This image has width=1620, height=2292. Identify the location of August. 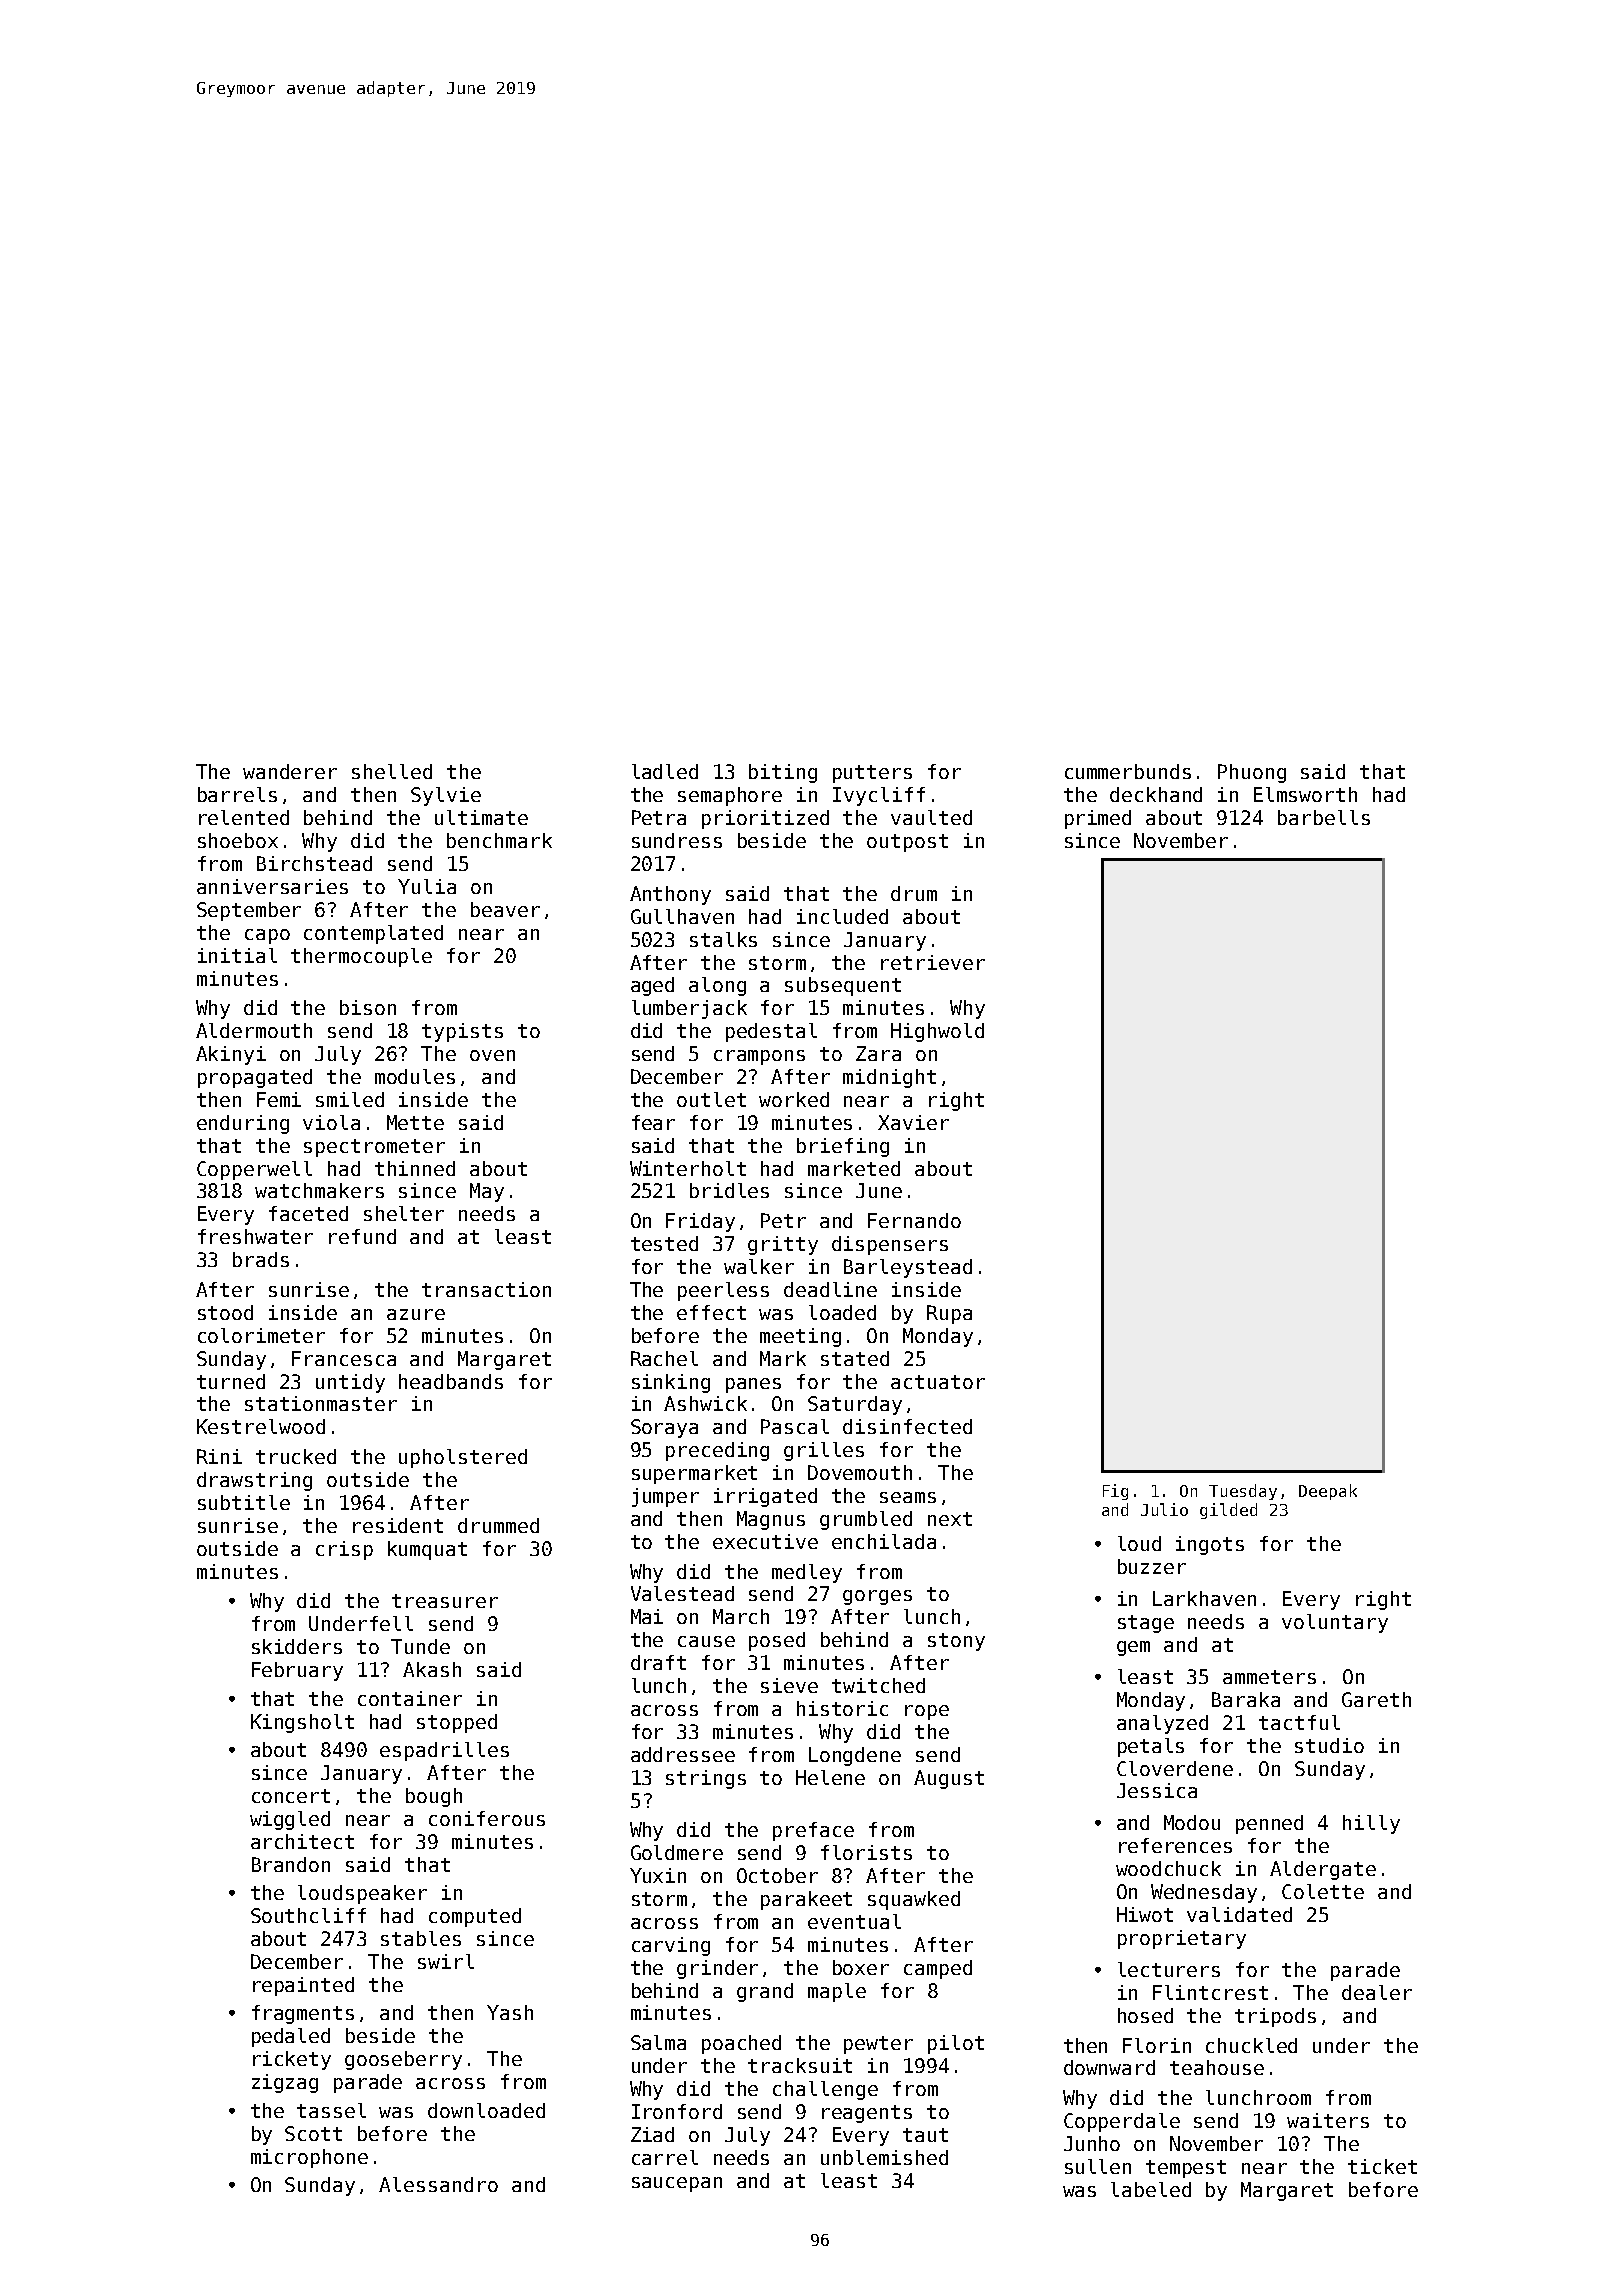
(949, 1779).
